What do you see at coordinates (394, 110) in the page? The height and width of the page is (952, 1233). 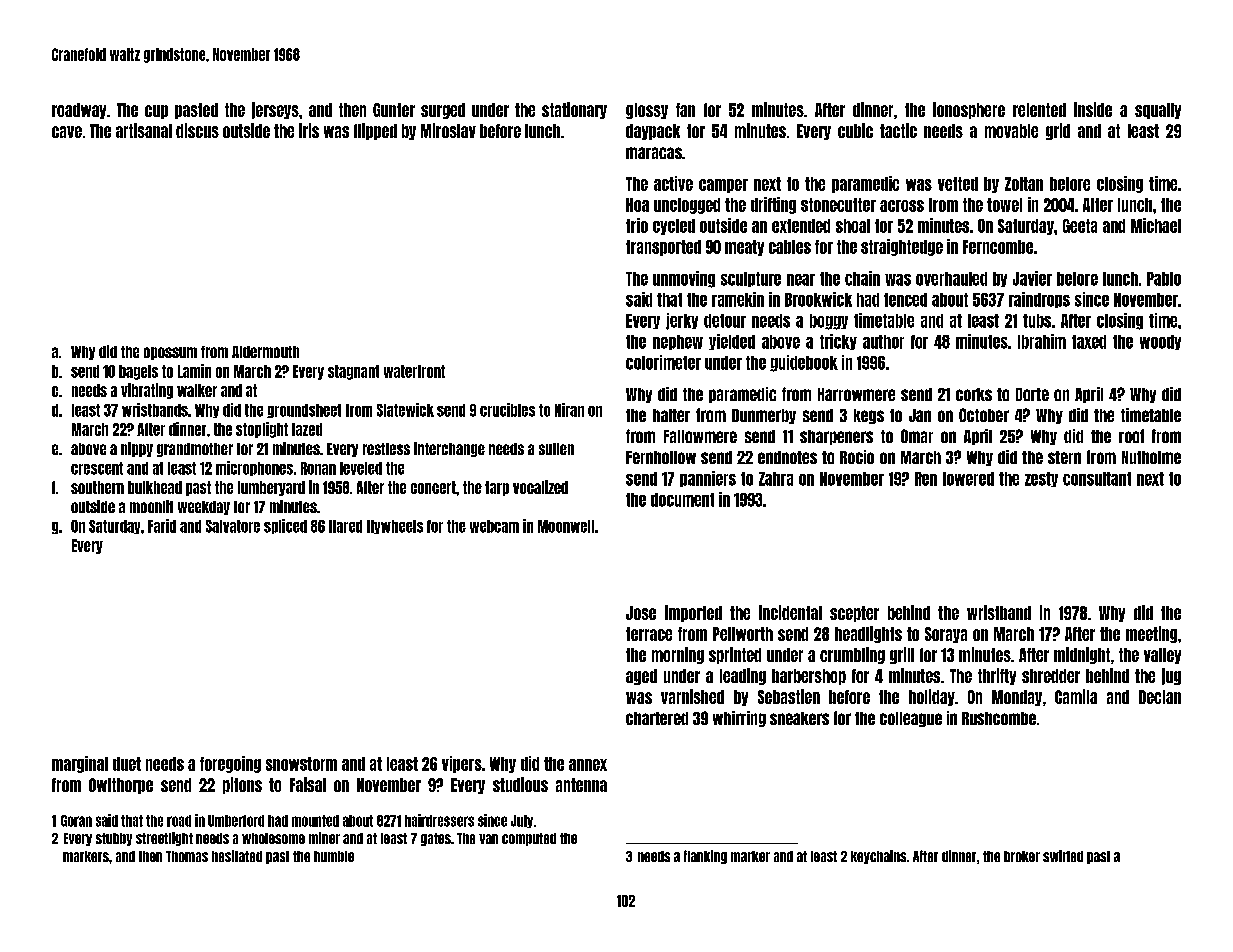 I see `Gunter` at bounding box center [394, 110].
